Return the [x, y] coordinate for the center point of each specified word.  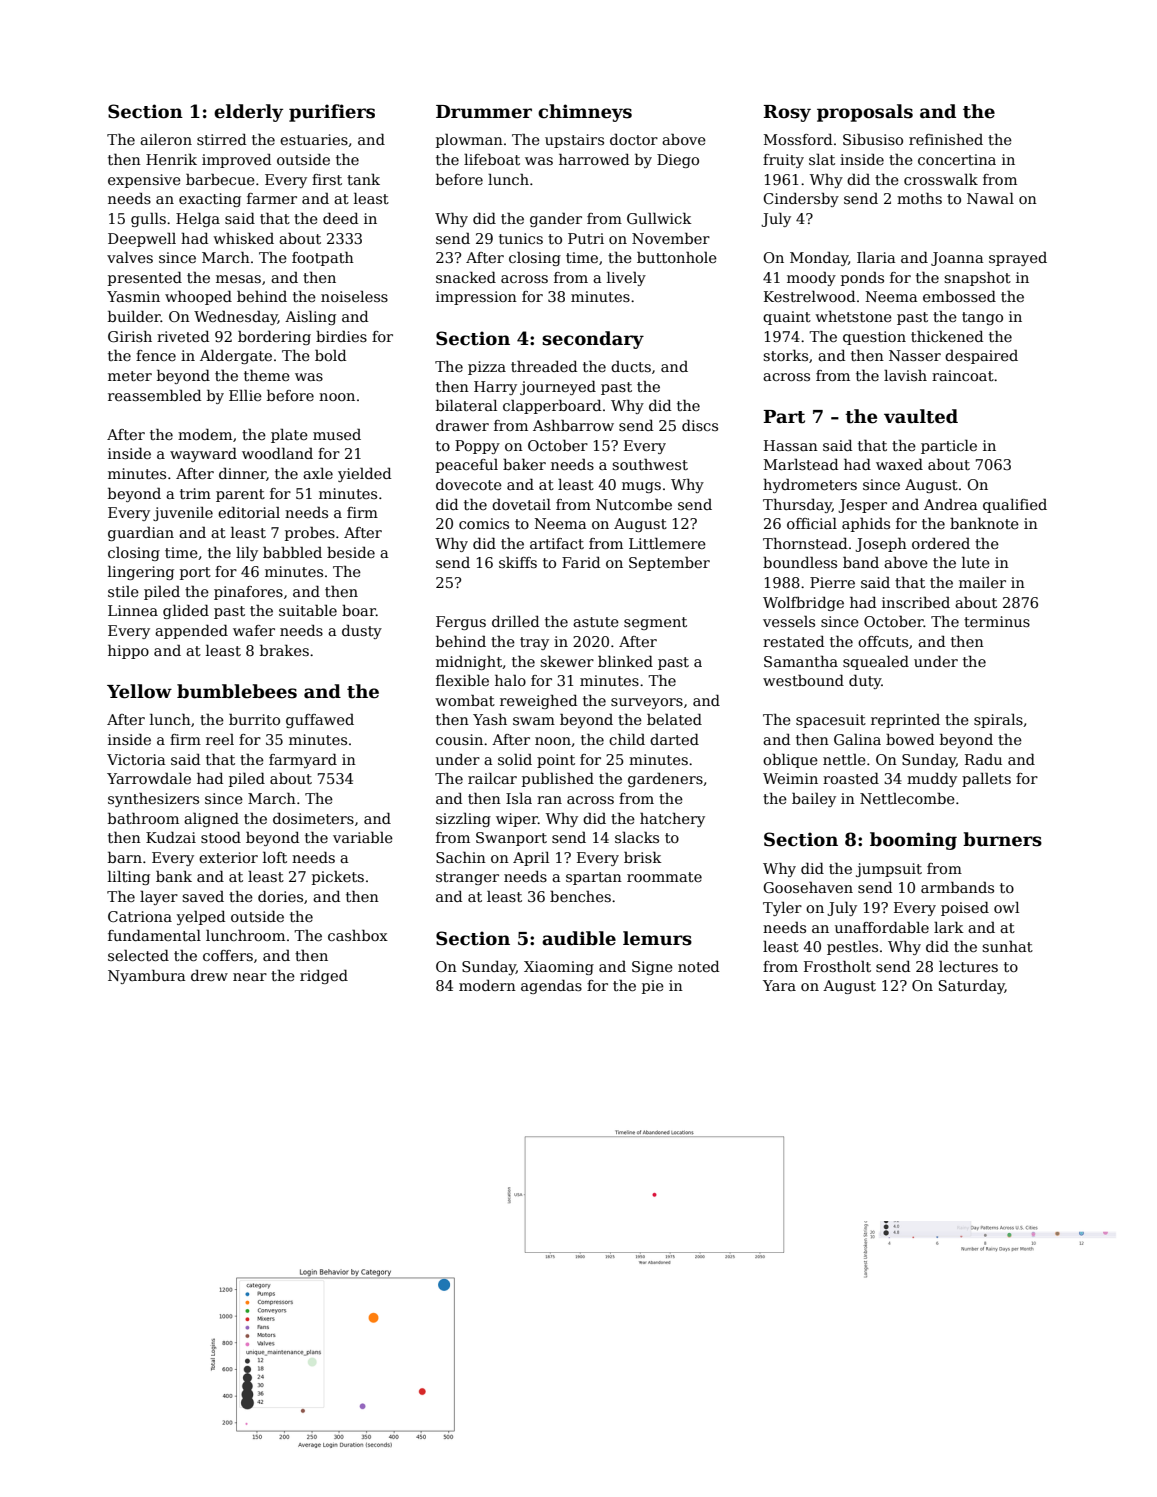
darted [674, 739]
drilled [515, 621]
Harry [495, 388]
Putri [586, 238]
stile [123, 591]
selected [138, 955]
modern [487, 985]
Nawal [990, 198]
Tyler [782, 909]
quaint [787, 318]
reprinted [905, 720]
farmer [272, 198]
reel [220, 739]
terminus [997, 621]
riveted [183, 336]
